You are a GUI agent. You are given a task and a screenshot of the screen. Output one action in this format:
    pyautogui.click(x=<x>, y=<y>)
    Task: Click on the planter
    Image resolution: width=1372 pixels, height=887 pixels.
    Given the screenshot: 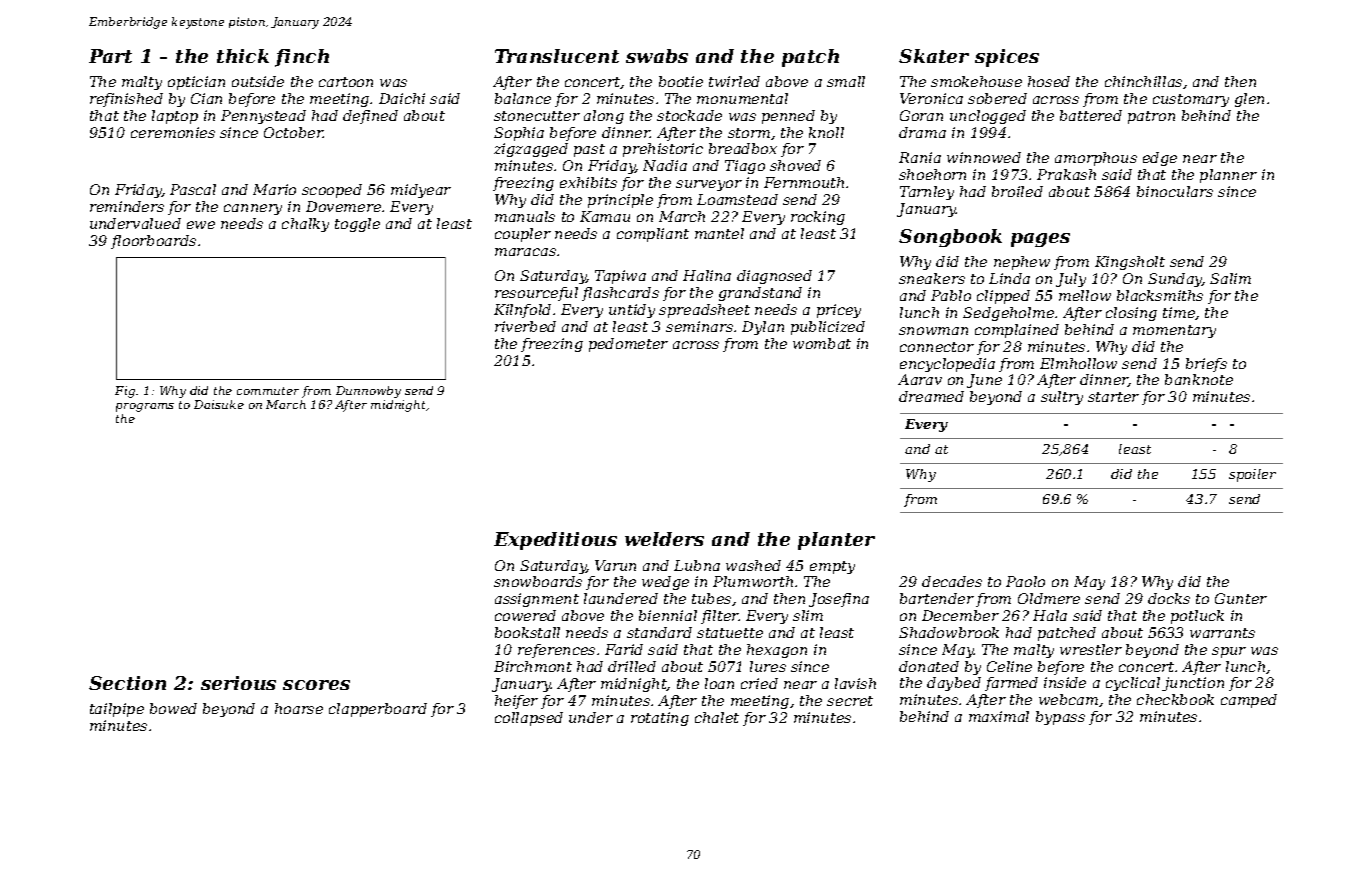 What is the action you would take?
    pyautogui.click(x=836, y=541)
